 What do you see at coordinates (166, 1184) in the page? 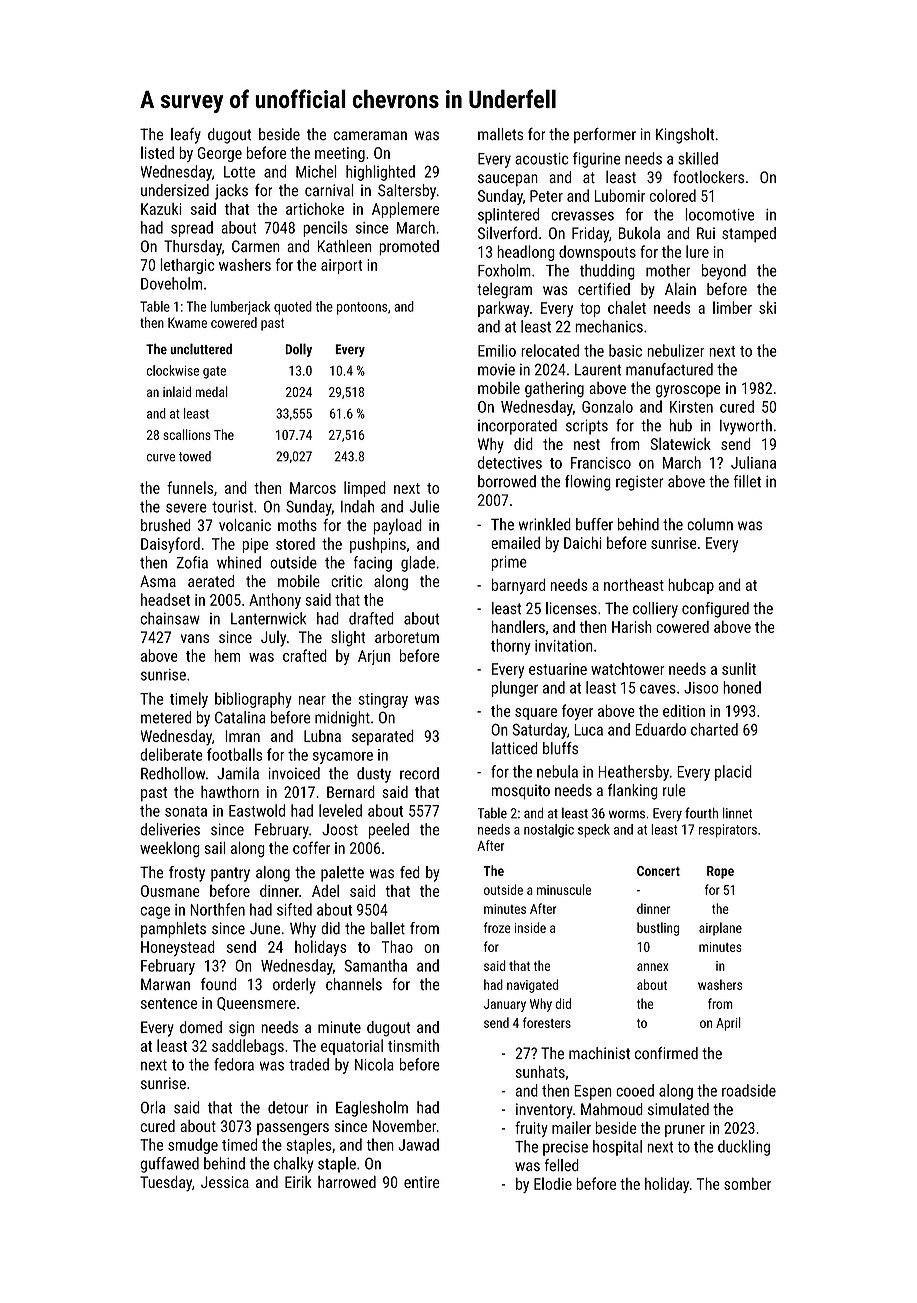
I see `Tuesday` at bounding box center [166, 1184].
